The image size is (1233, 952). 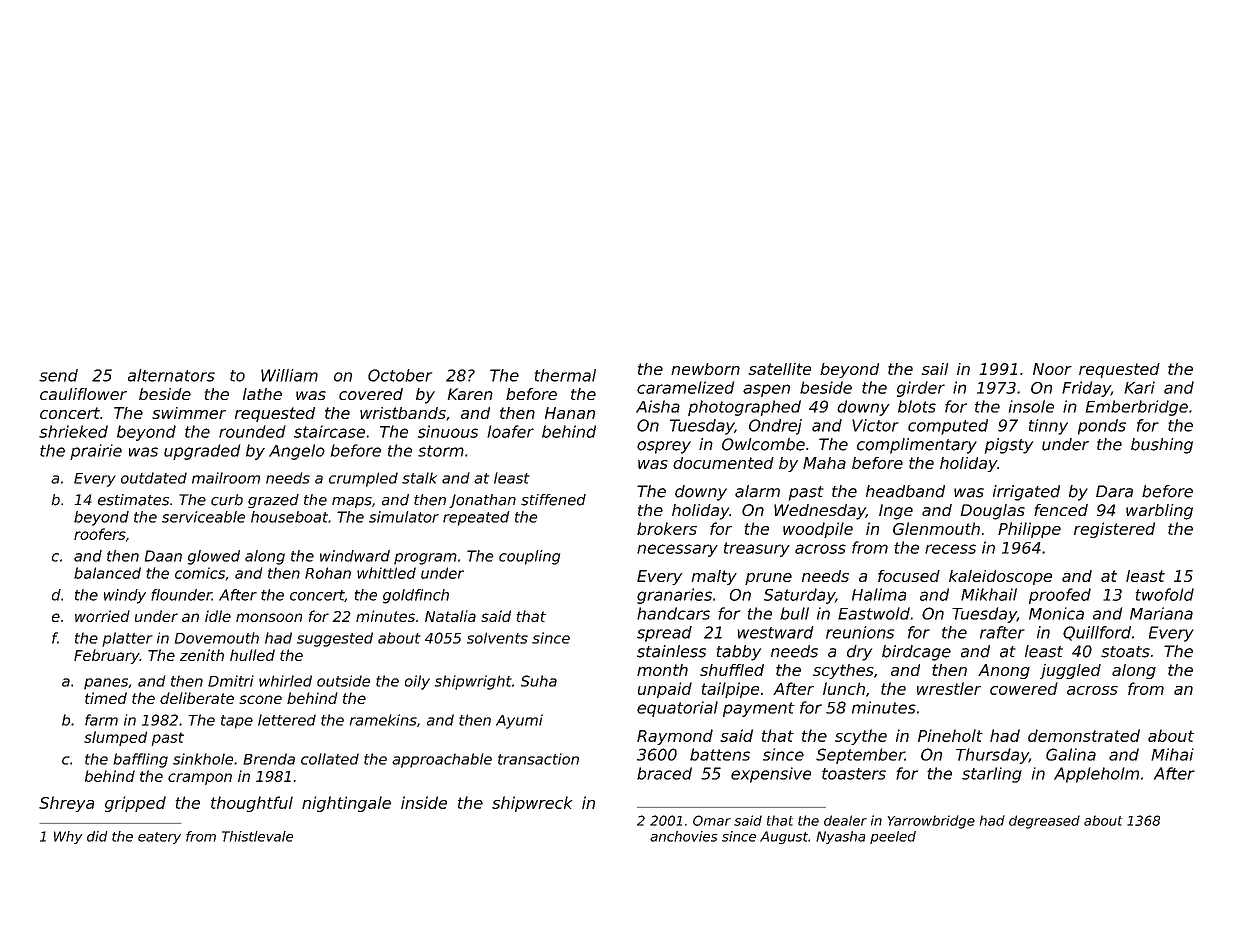 What do you see at coordinates (917, 446) in the document?
I see `complimentary` at bounding box center [917, 446].
